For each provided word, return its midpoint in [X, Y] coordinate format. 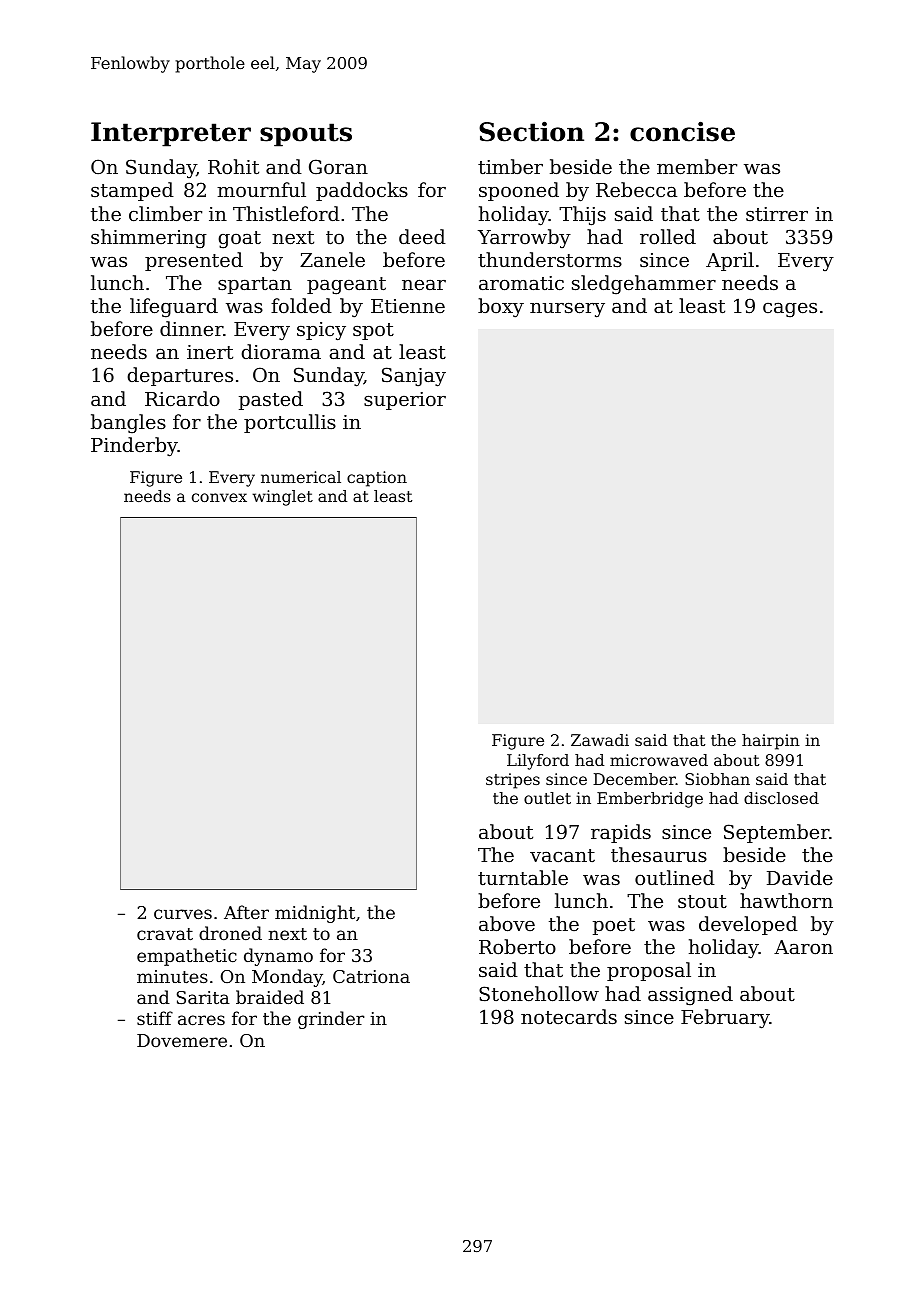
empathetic [187, 957]
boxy [501, 307]
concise [682, 131]
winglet [282, 498]
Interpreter [171, 134]
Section [531, 131]
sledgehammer [644, 285]
